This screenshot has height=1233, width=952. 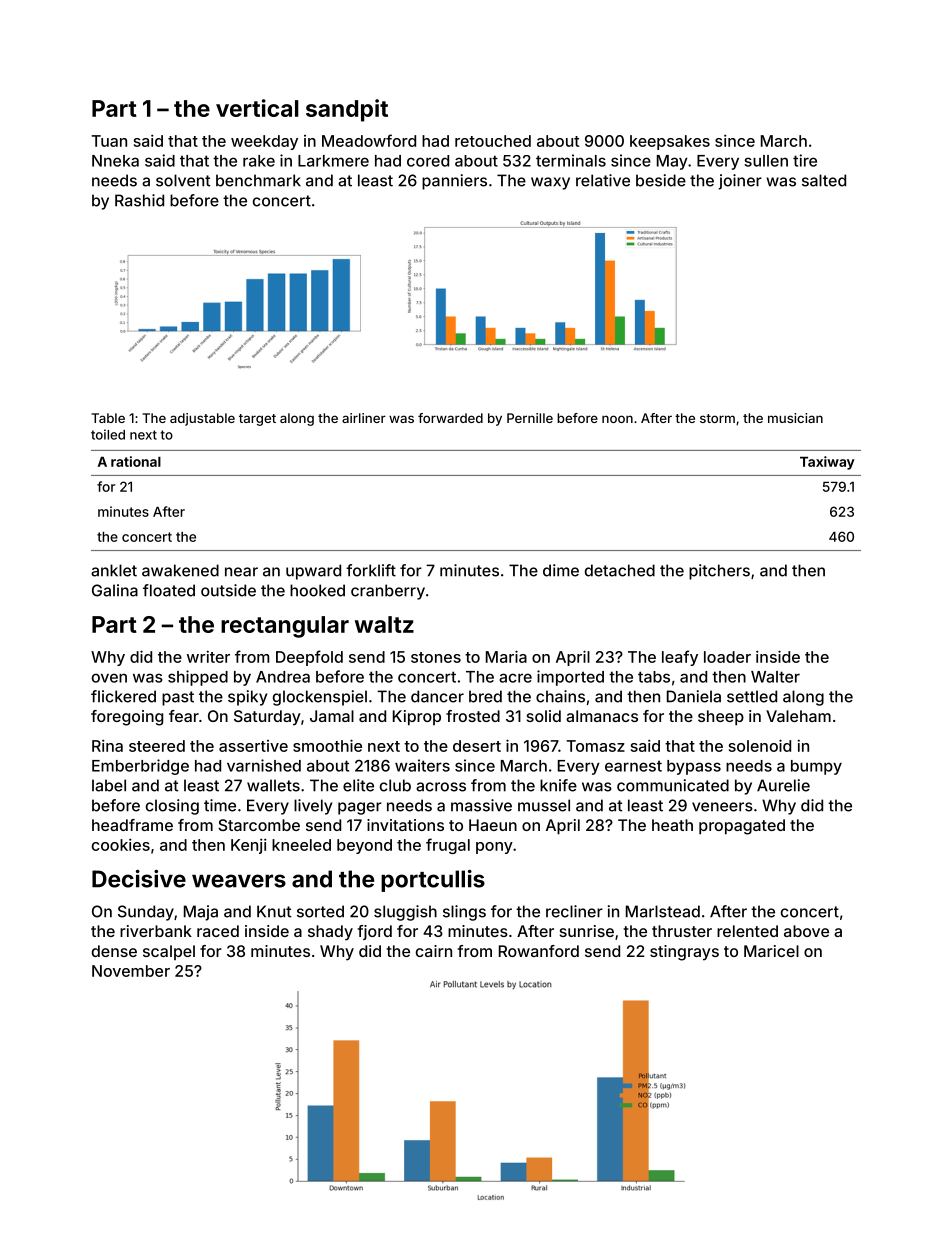 What do you see at coordinates (364, 418) in the screenshot?
I see `airliner` at bounding box center [364, 418].
